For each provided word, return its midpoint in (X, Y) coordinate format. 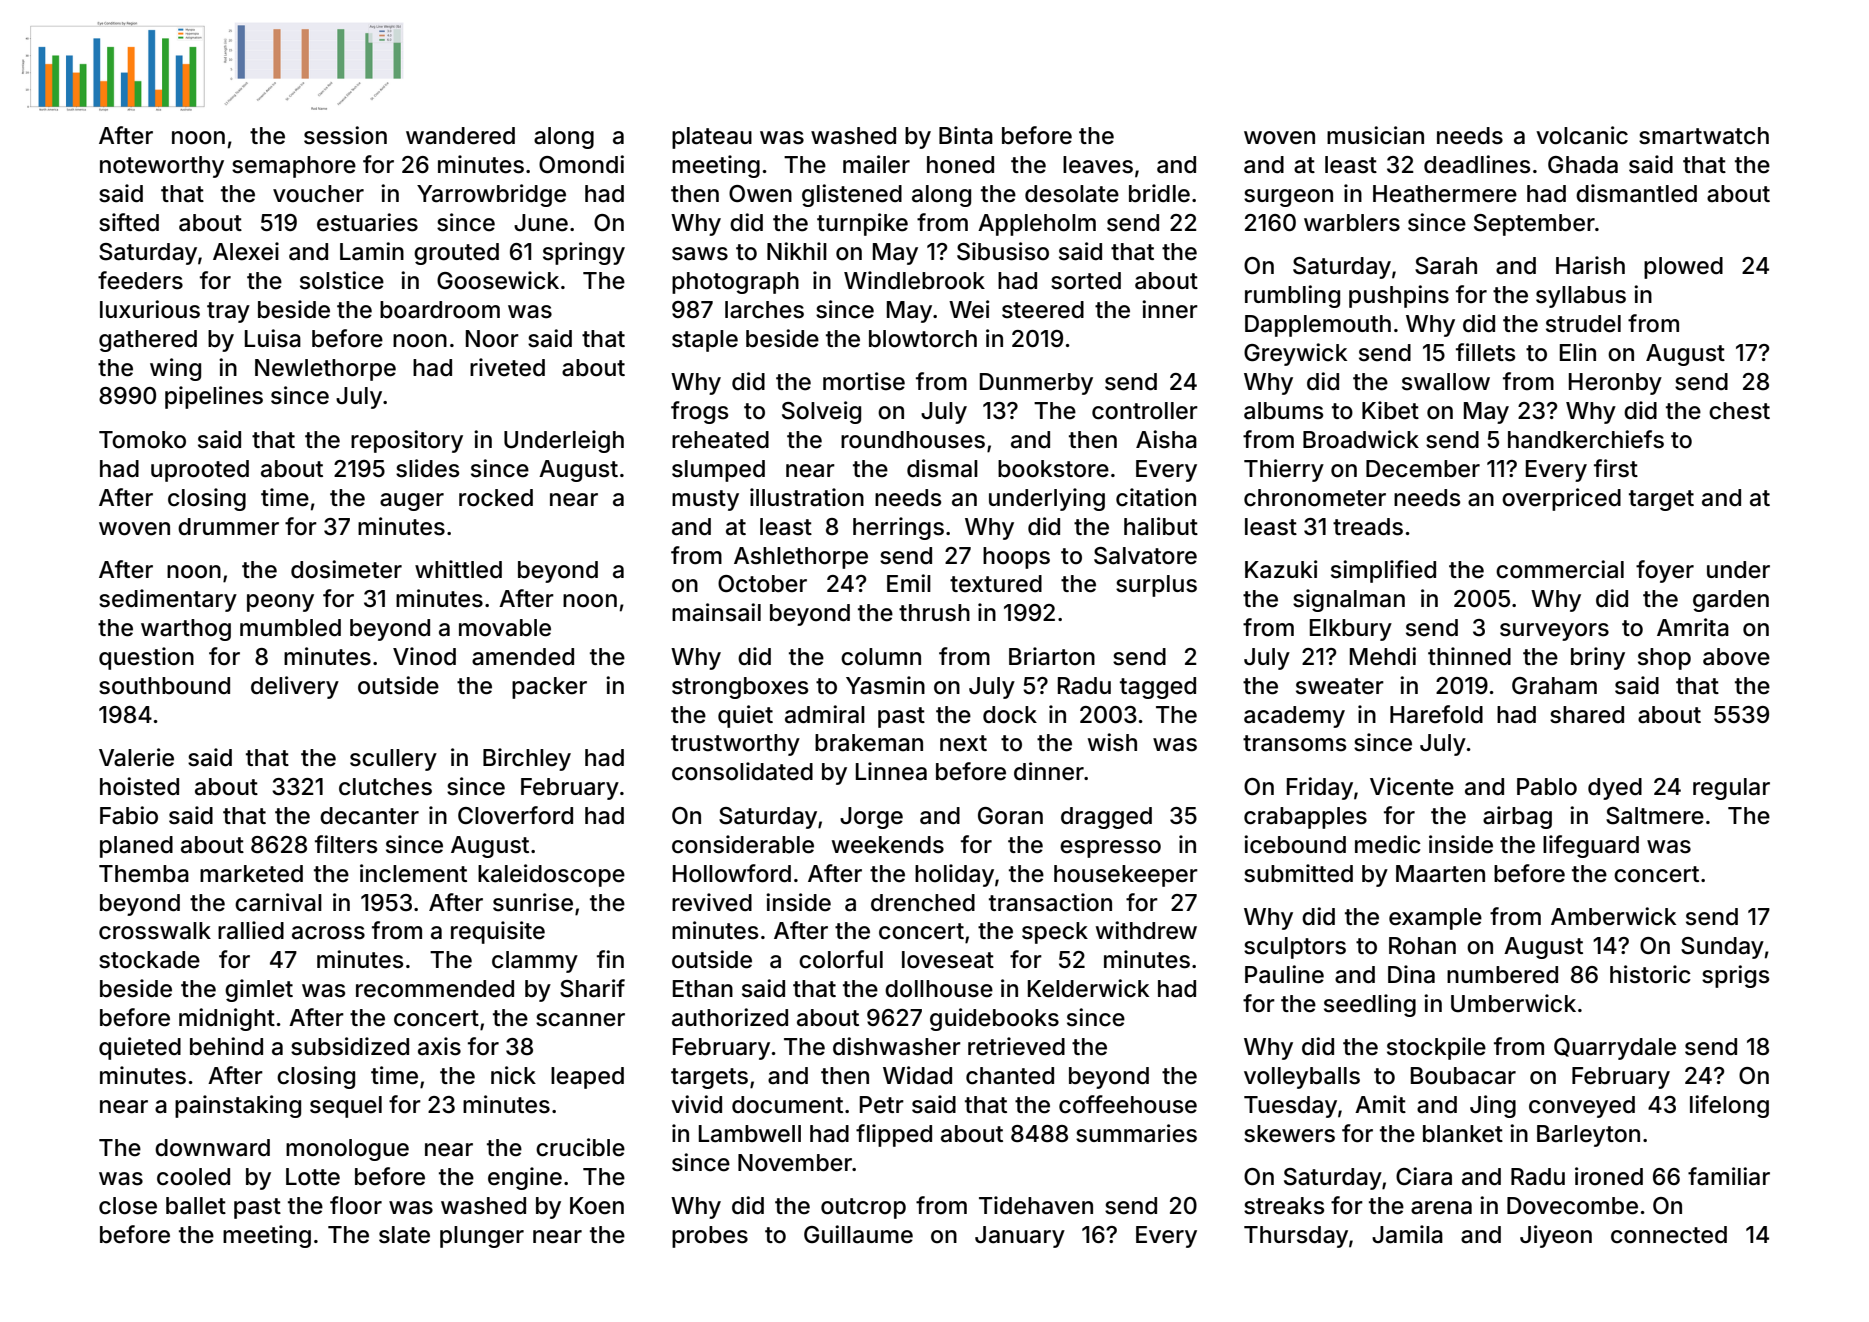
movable (505, 628)
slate (404, 1235)
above (1736, 657)
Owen (760, 194)
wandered (460, 136)
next (963, 743)
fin (610, 959)
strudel (1583, 324)
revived (712, 902)
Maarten (1440, 874)
